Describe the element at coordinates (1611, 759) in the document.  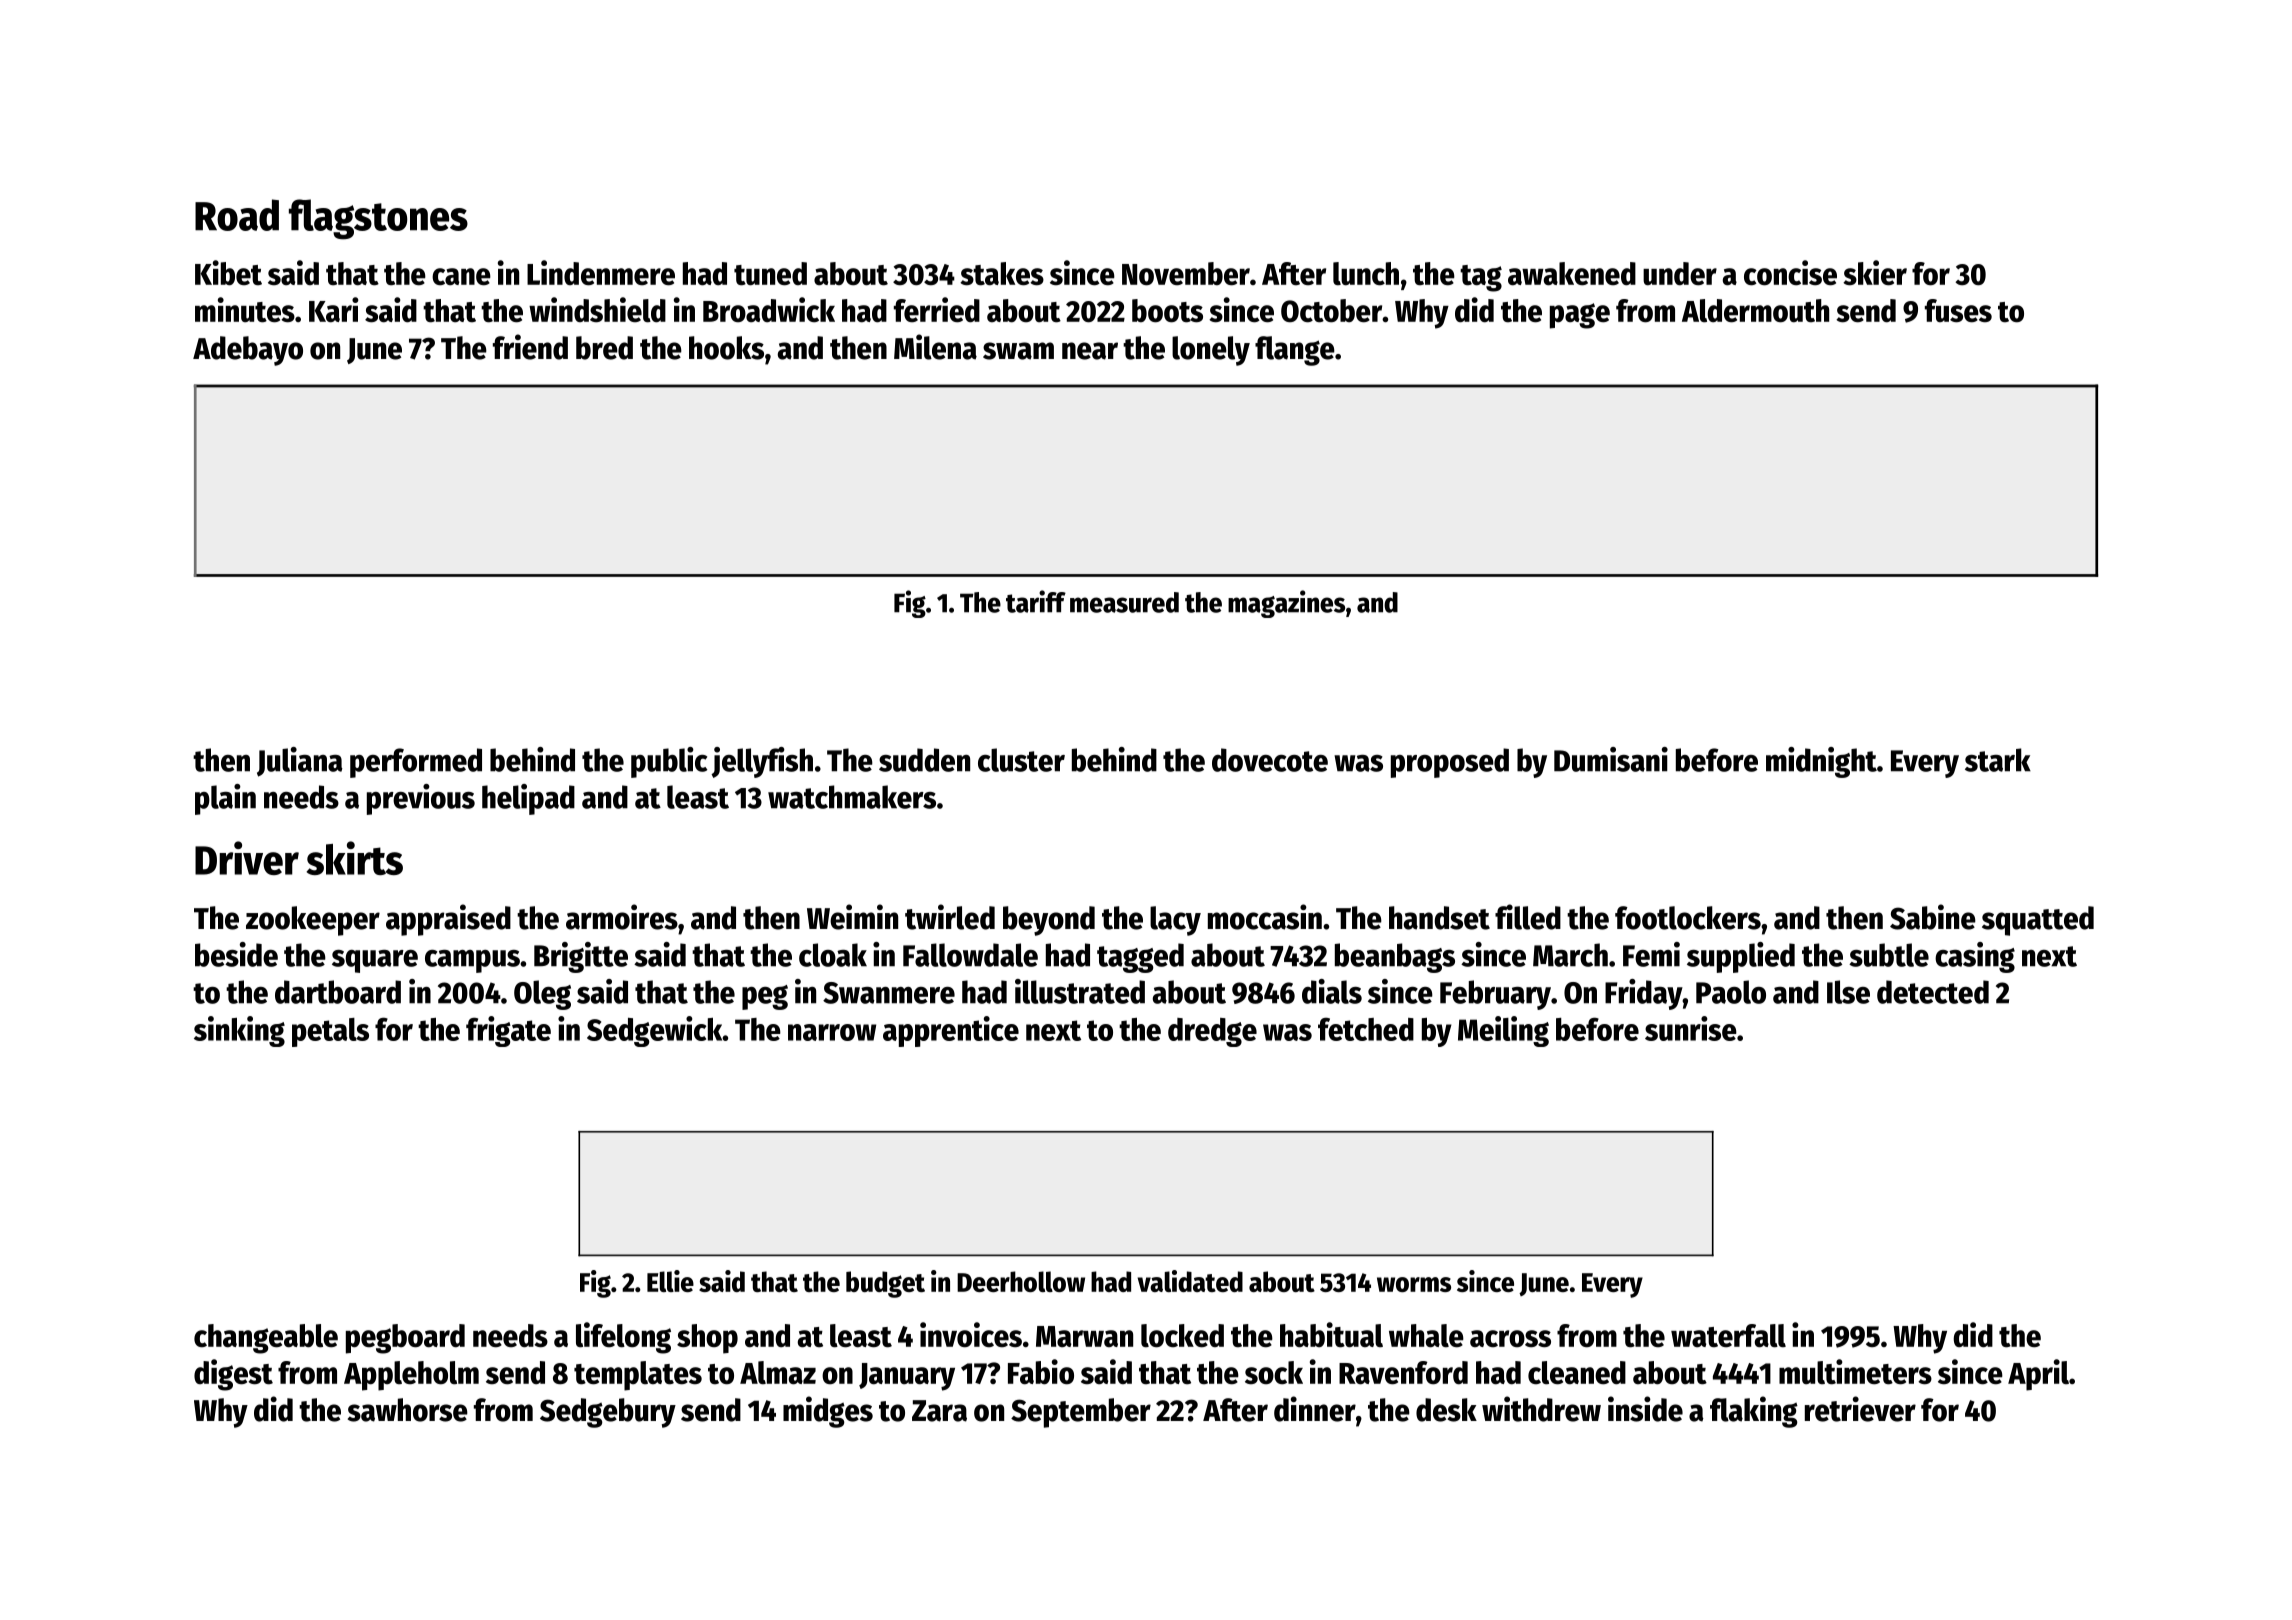
I see `Dumisani` at that location.
